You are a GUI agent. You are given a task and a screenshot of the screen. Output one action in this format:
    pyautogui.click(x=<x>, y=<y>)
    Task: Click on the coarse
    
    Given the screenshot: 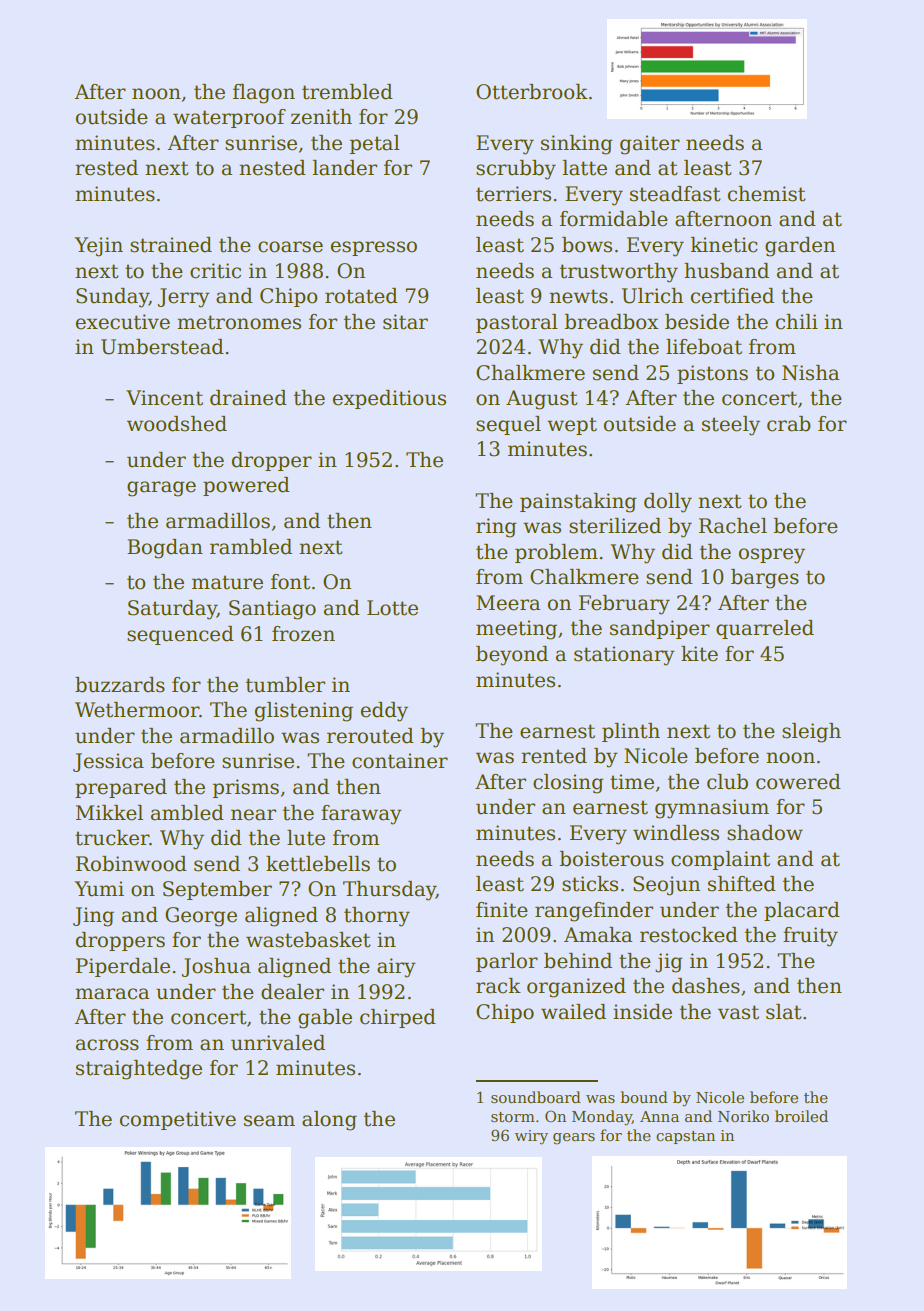 What is the action you would take?
    pyautogui.click(x=290, y=247)
